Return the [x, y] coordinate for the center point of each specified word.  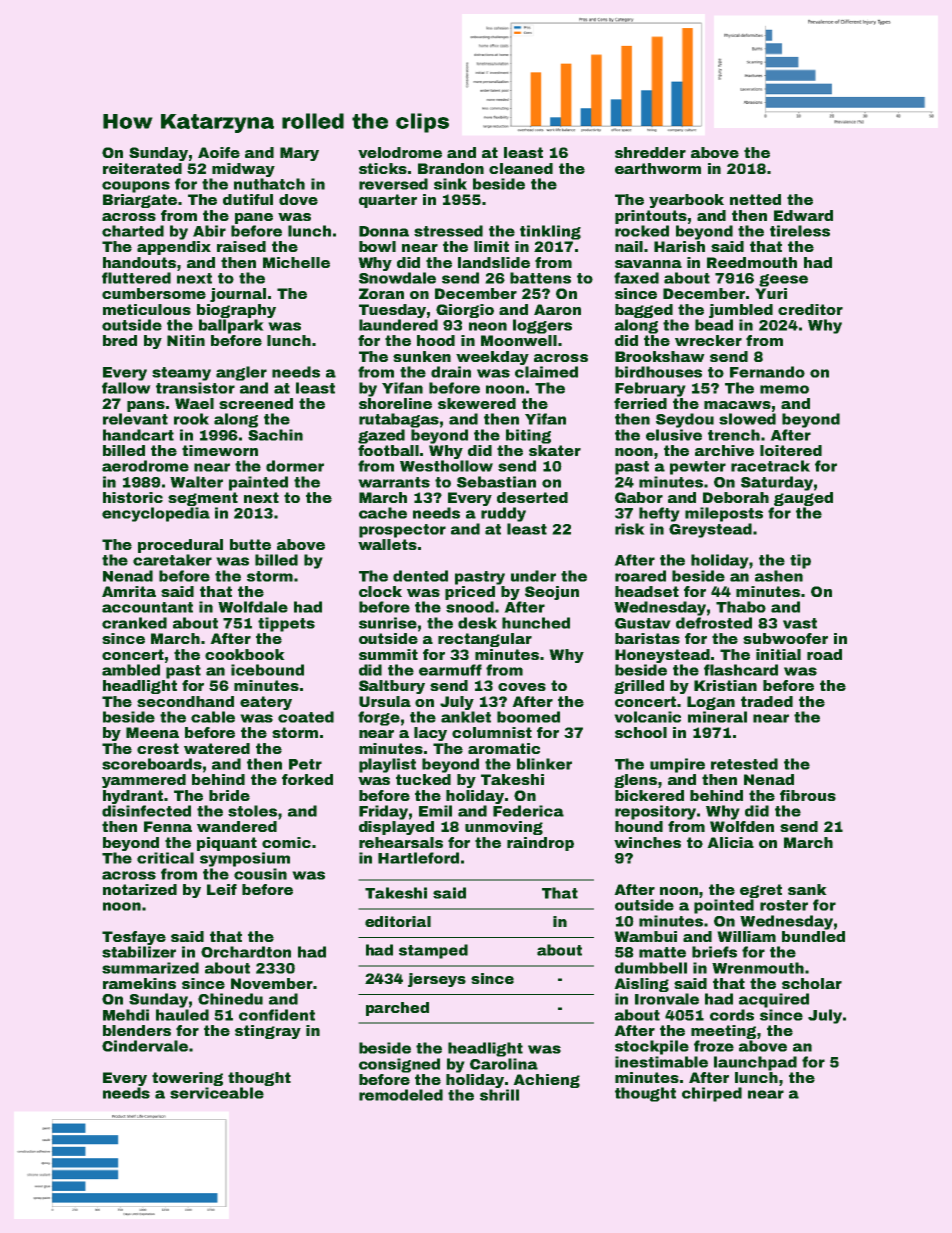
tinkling [550, 232]
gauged [803, 499]
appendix [174, 248]
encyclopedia [156, 514]
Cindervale [145, 1046]
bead [714, 325]
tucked [423, 779]
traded [767, 701]
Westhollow [446, 466]
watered [217, 748]
